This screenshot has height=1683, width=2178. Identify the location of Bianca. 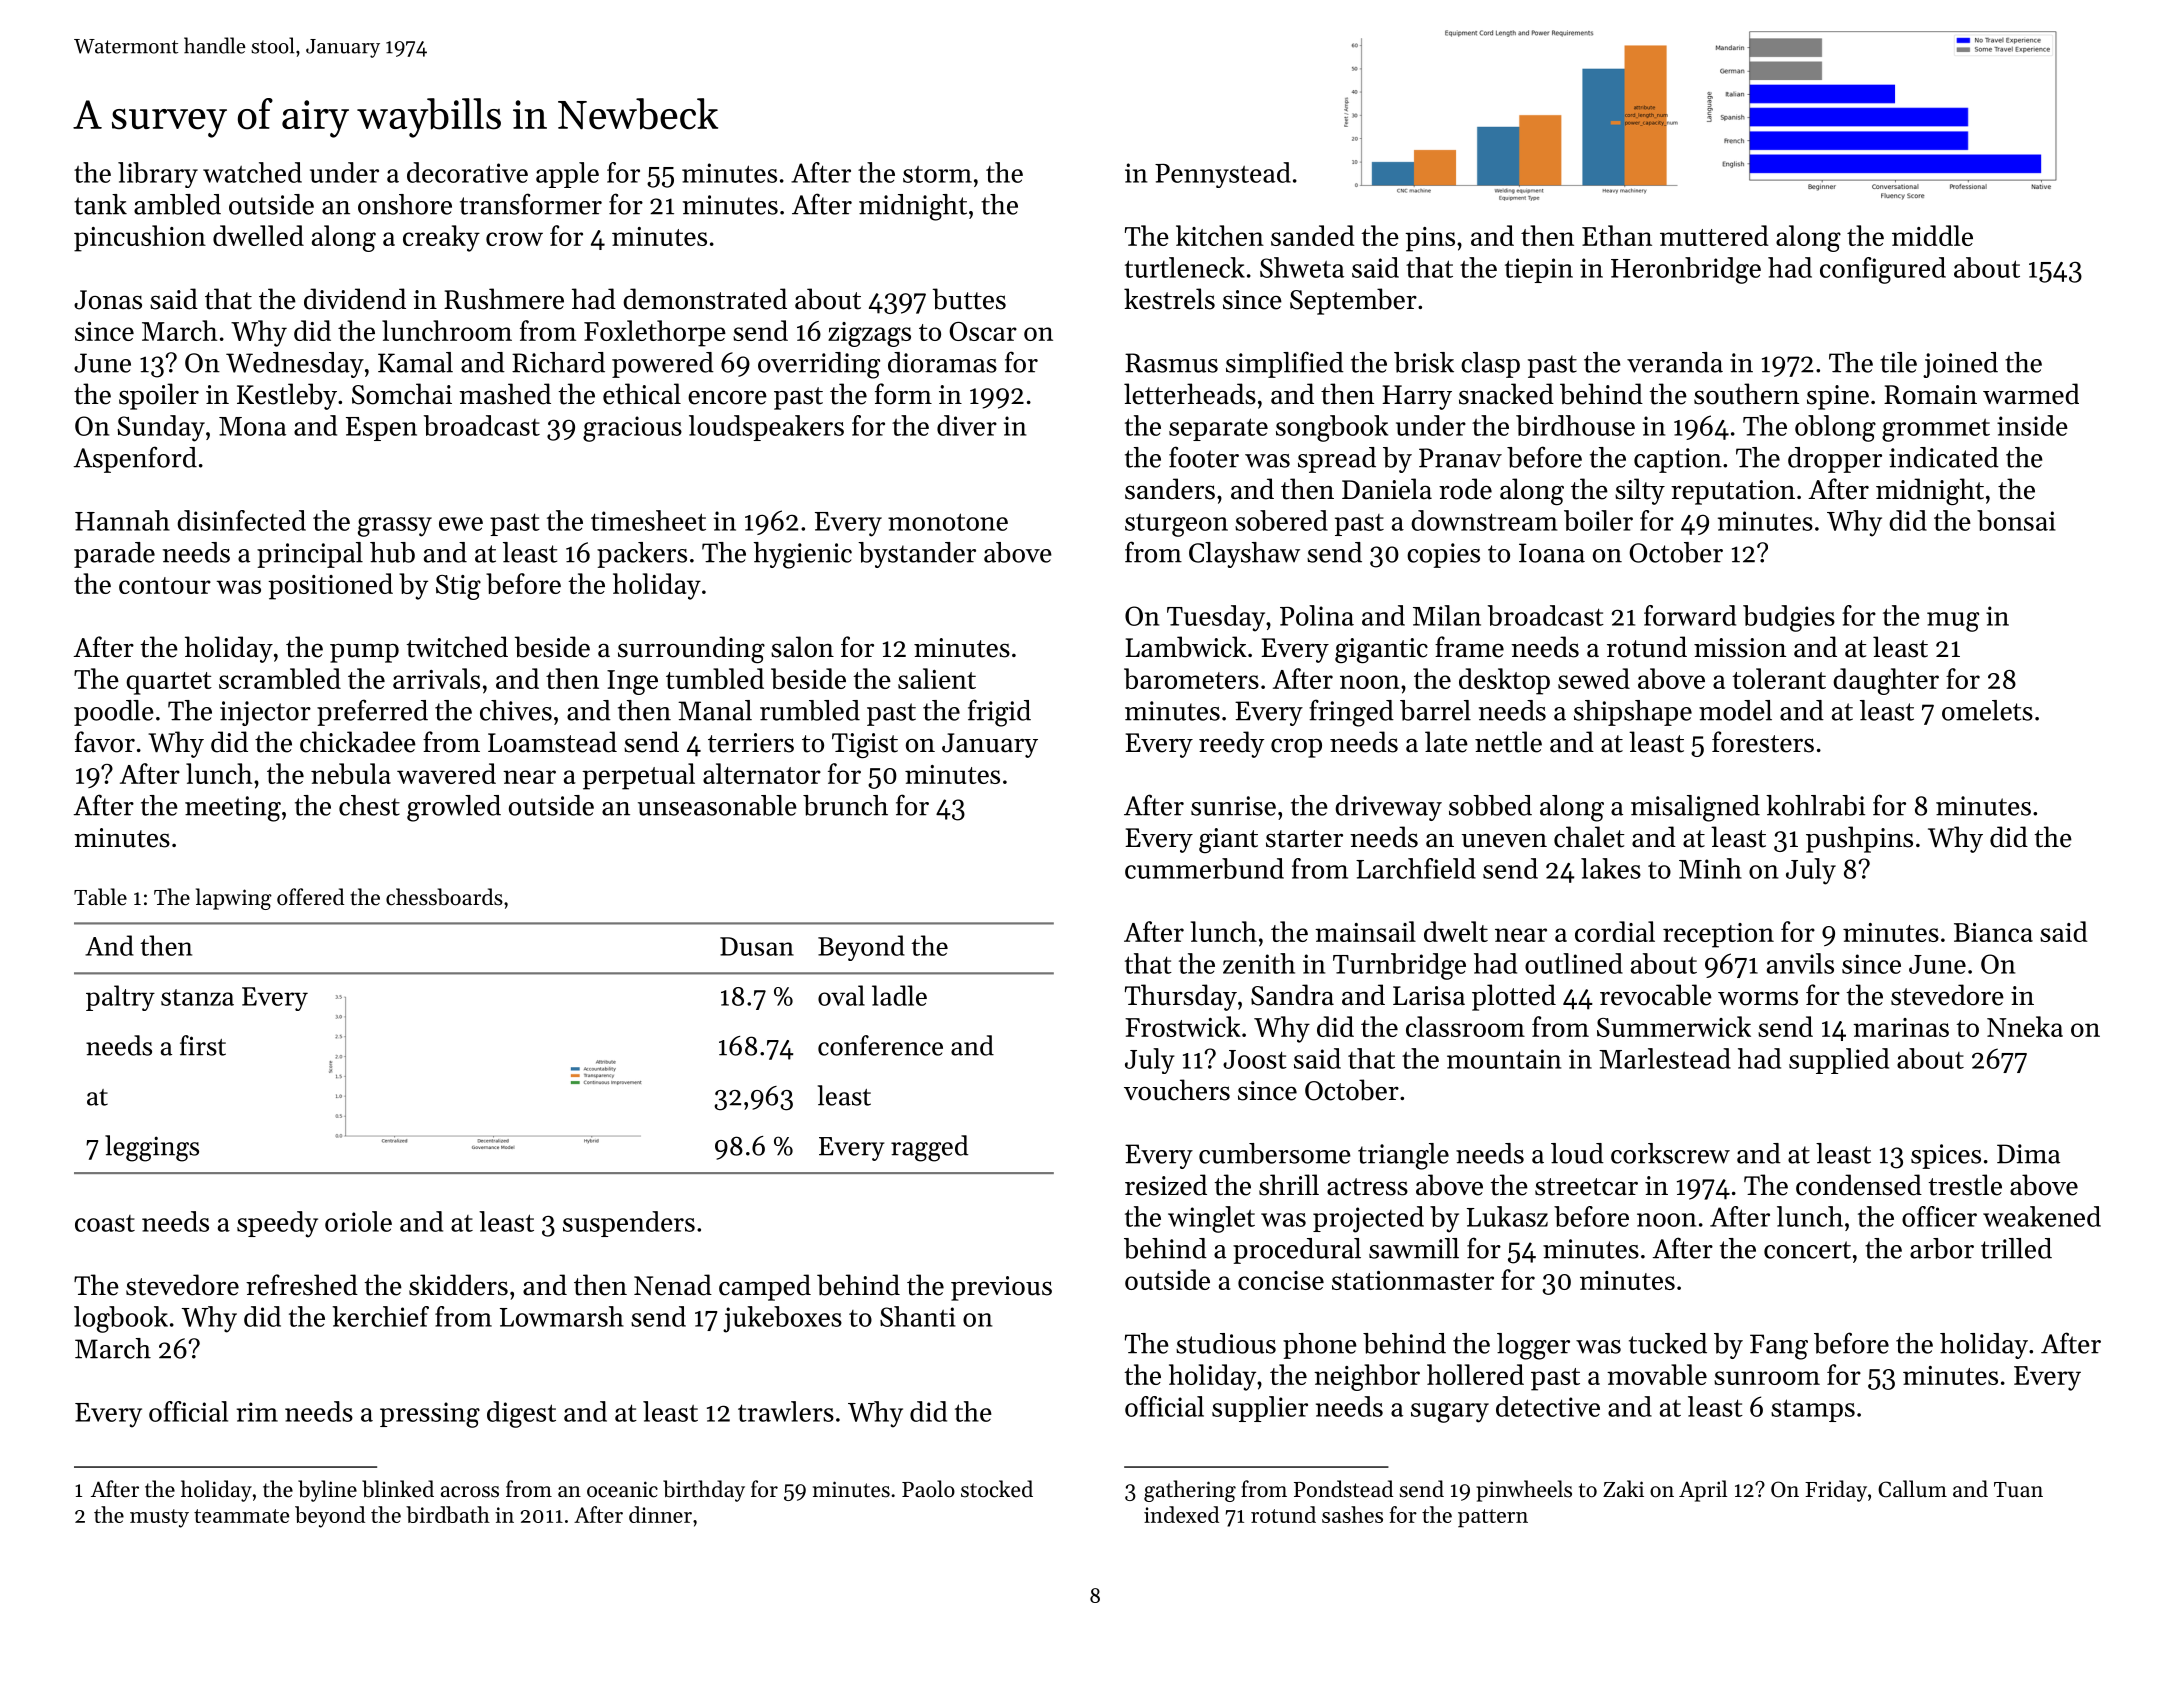
(1993, 932).
